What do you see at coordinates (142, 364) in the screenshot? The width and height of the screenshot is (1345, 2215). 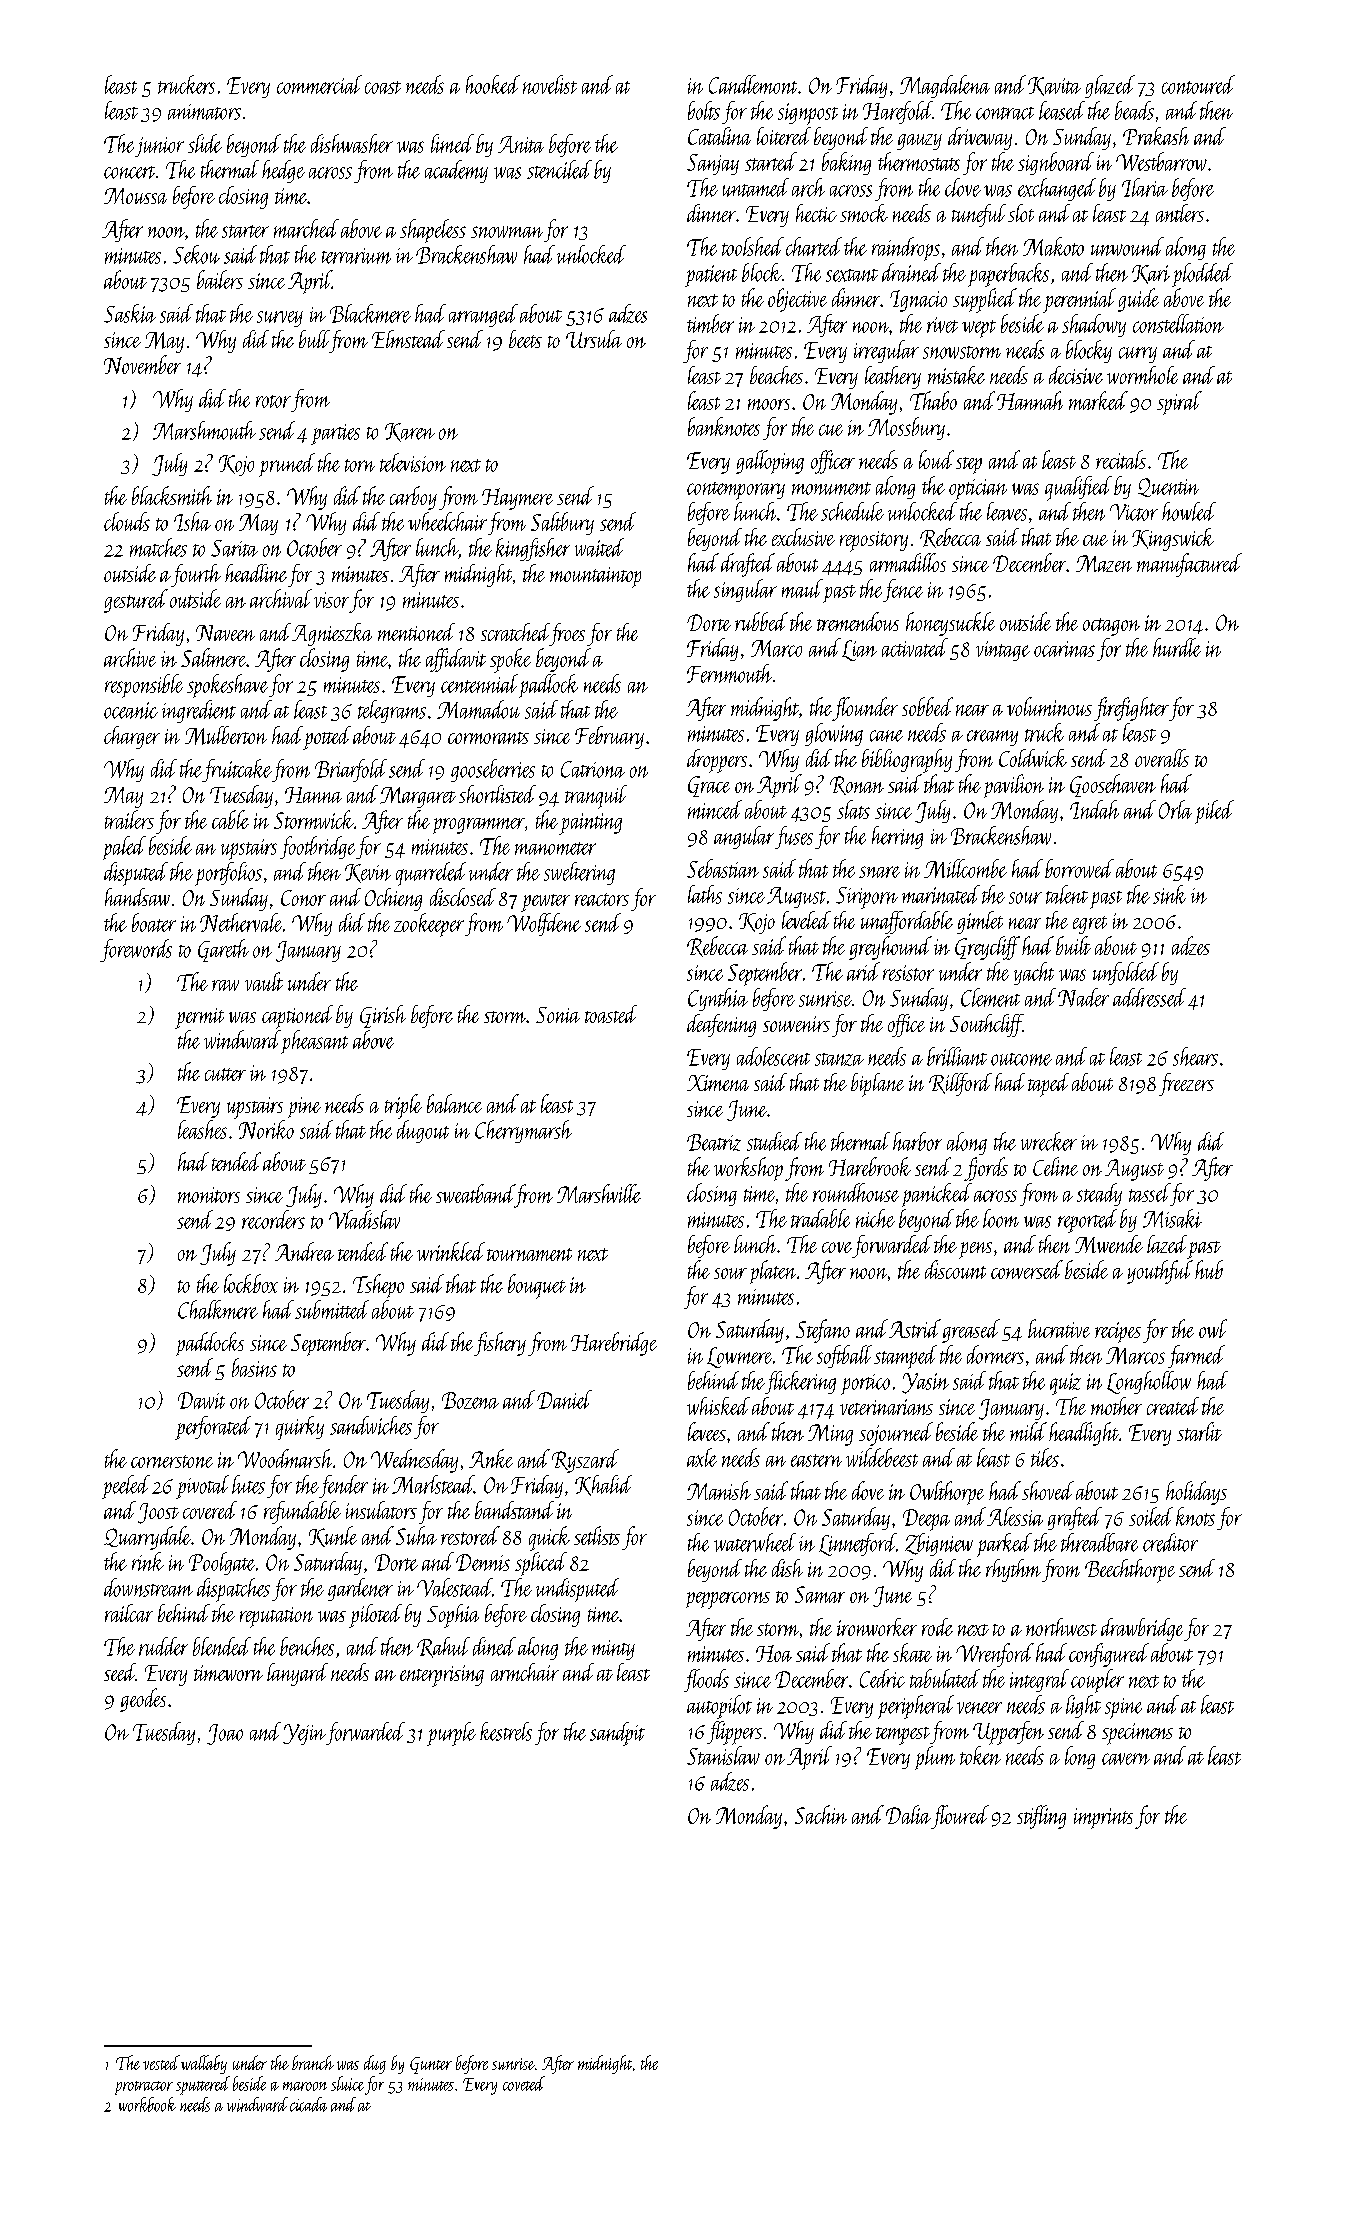 I see `November` at bounding box center [142, 364].
